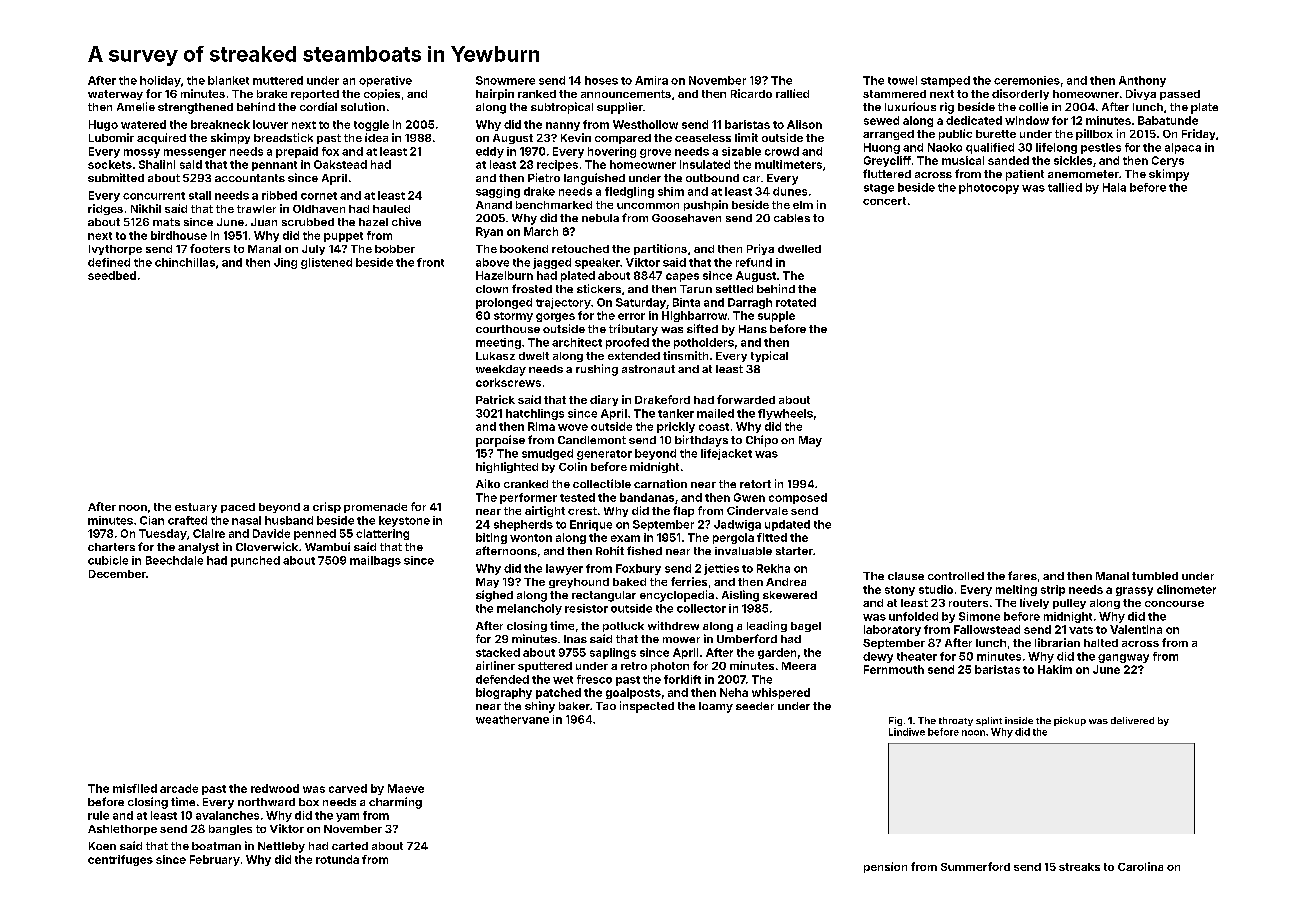  Describe the element at coordinates (785, 414) in the image. I see `flywheels` at that location.
